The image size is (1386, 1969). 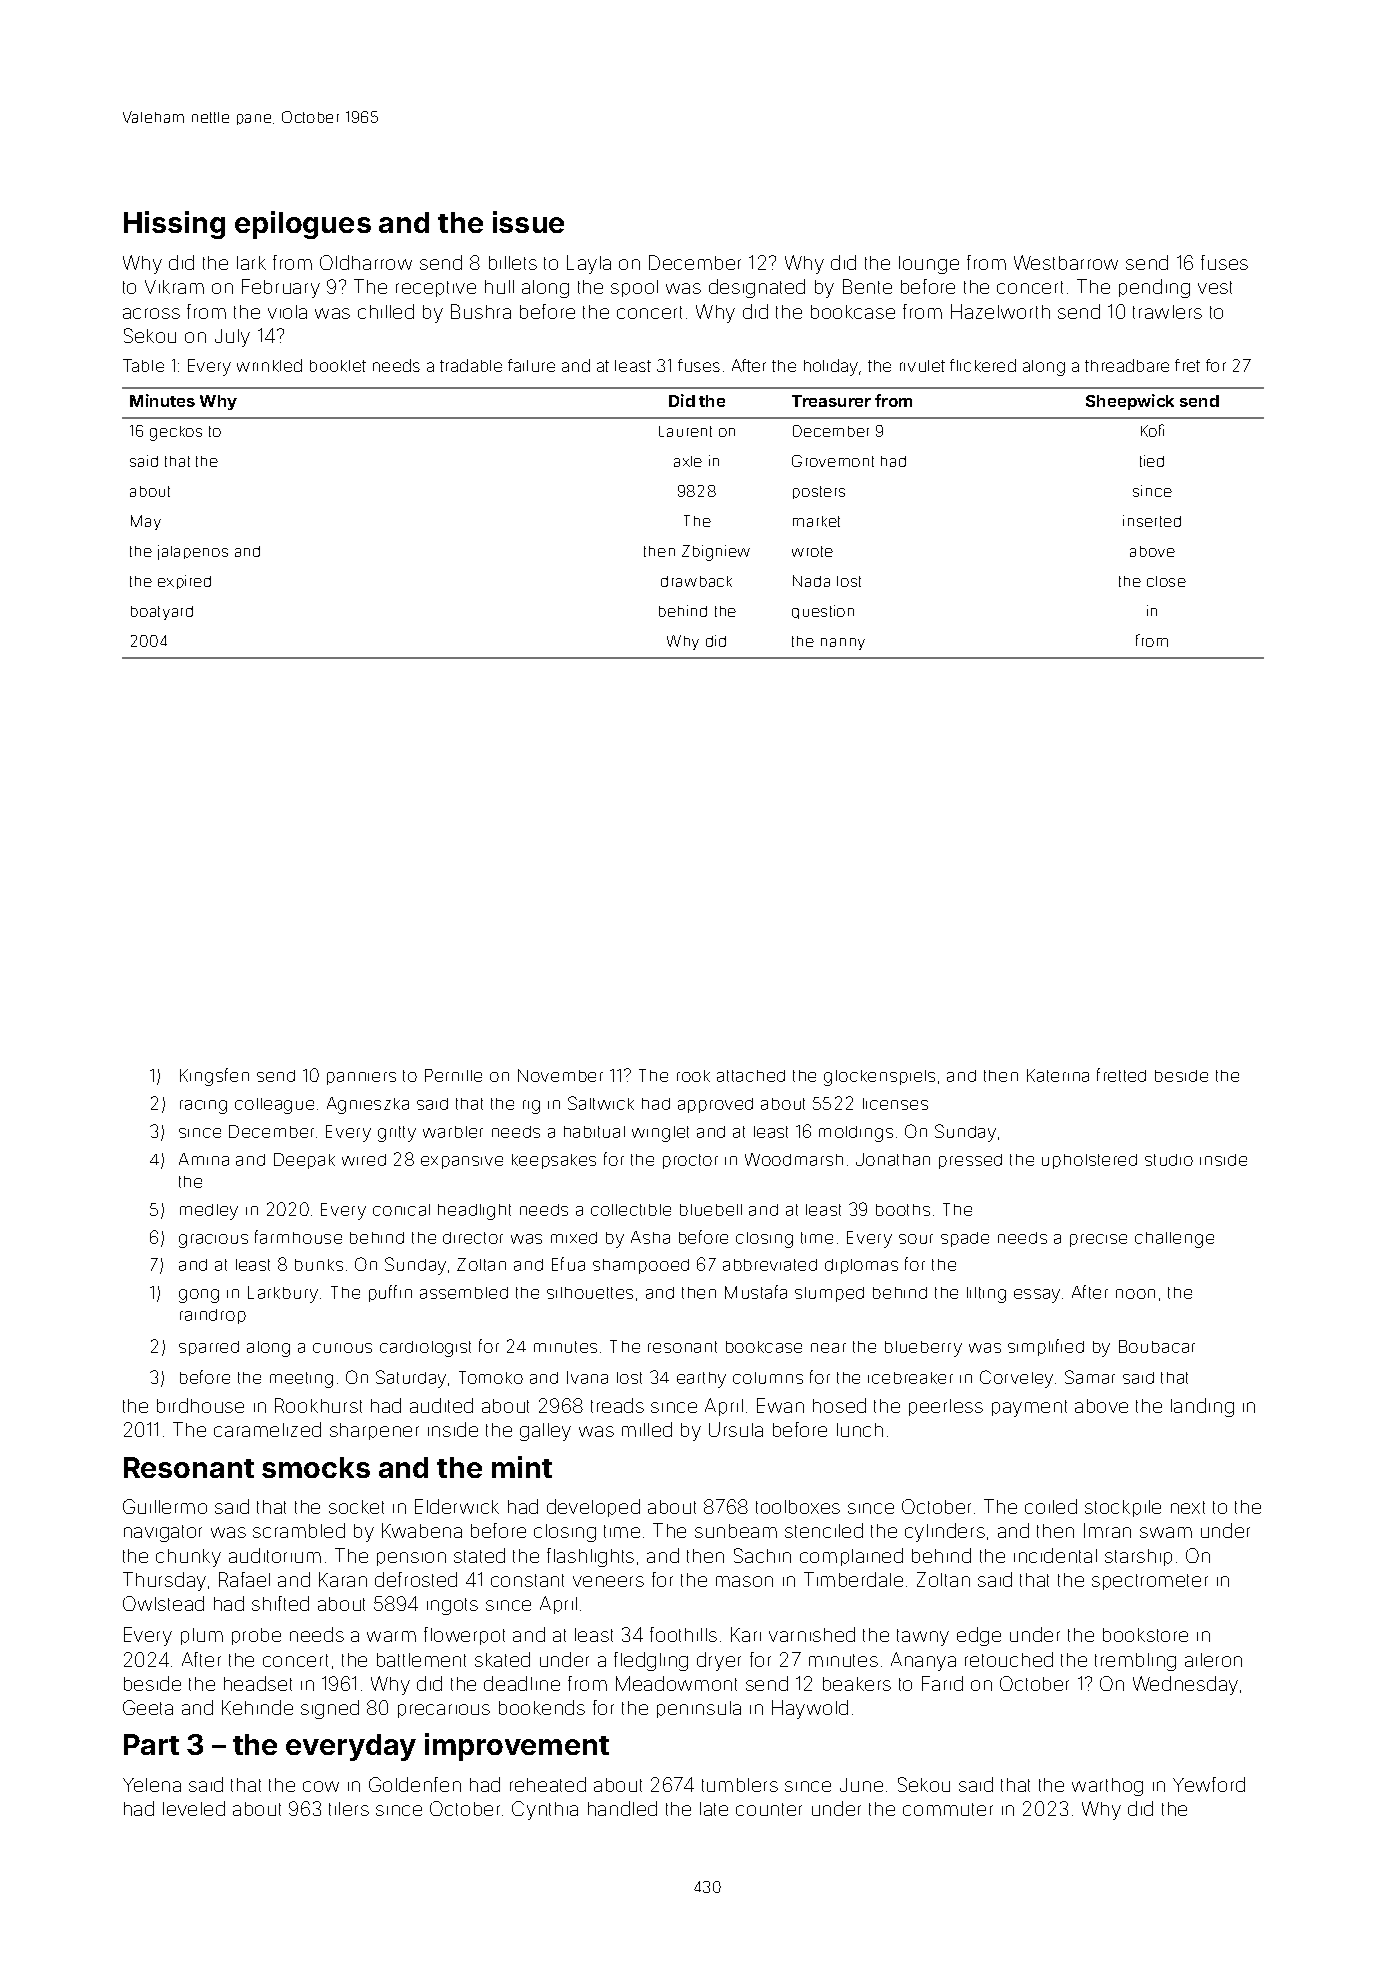 What do you see at coordinates (502, 1659) in the screenshot?
I see `skated` at bounding box center [502, 1659].
